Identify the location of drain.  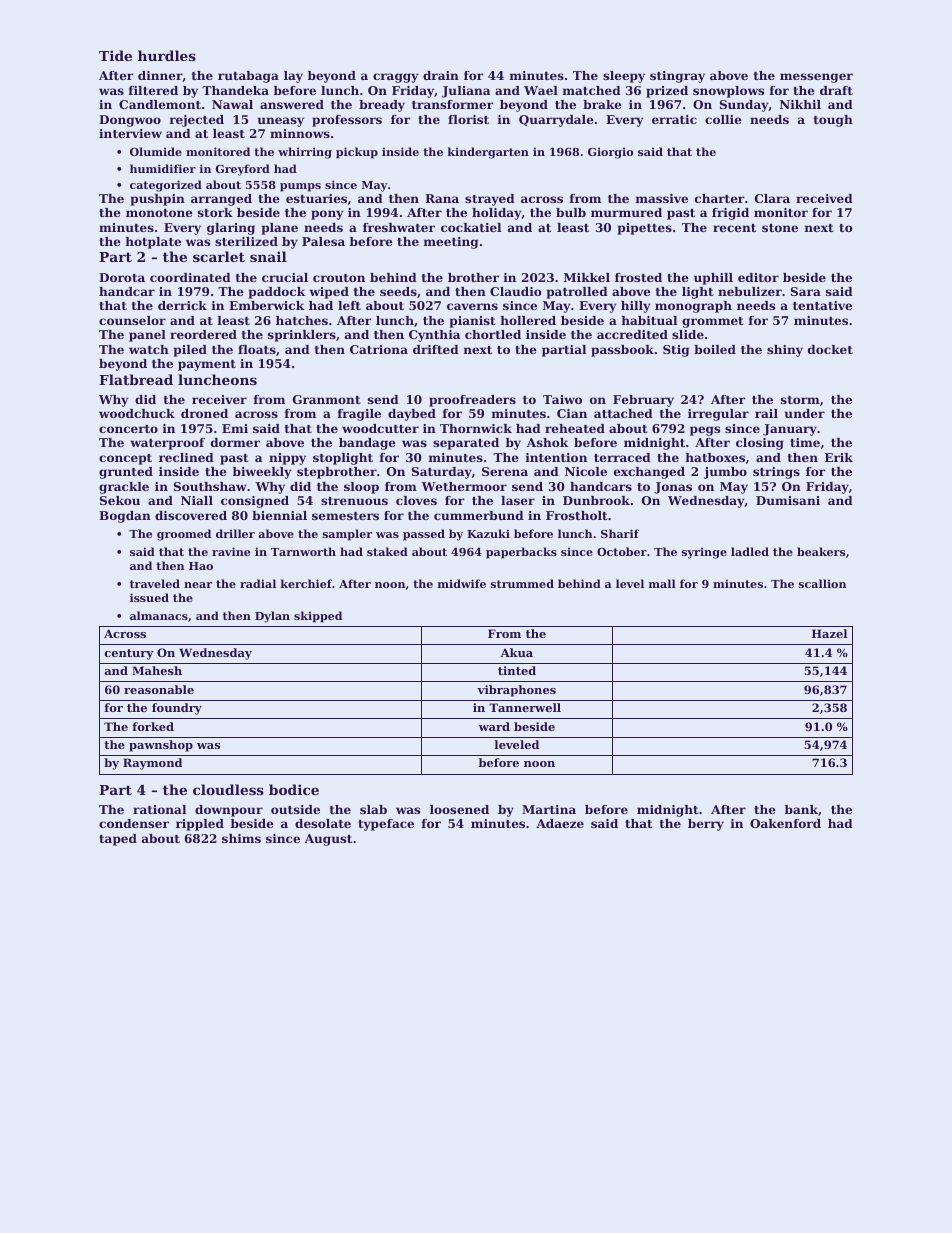
(441, 75).
